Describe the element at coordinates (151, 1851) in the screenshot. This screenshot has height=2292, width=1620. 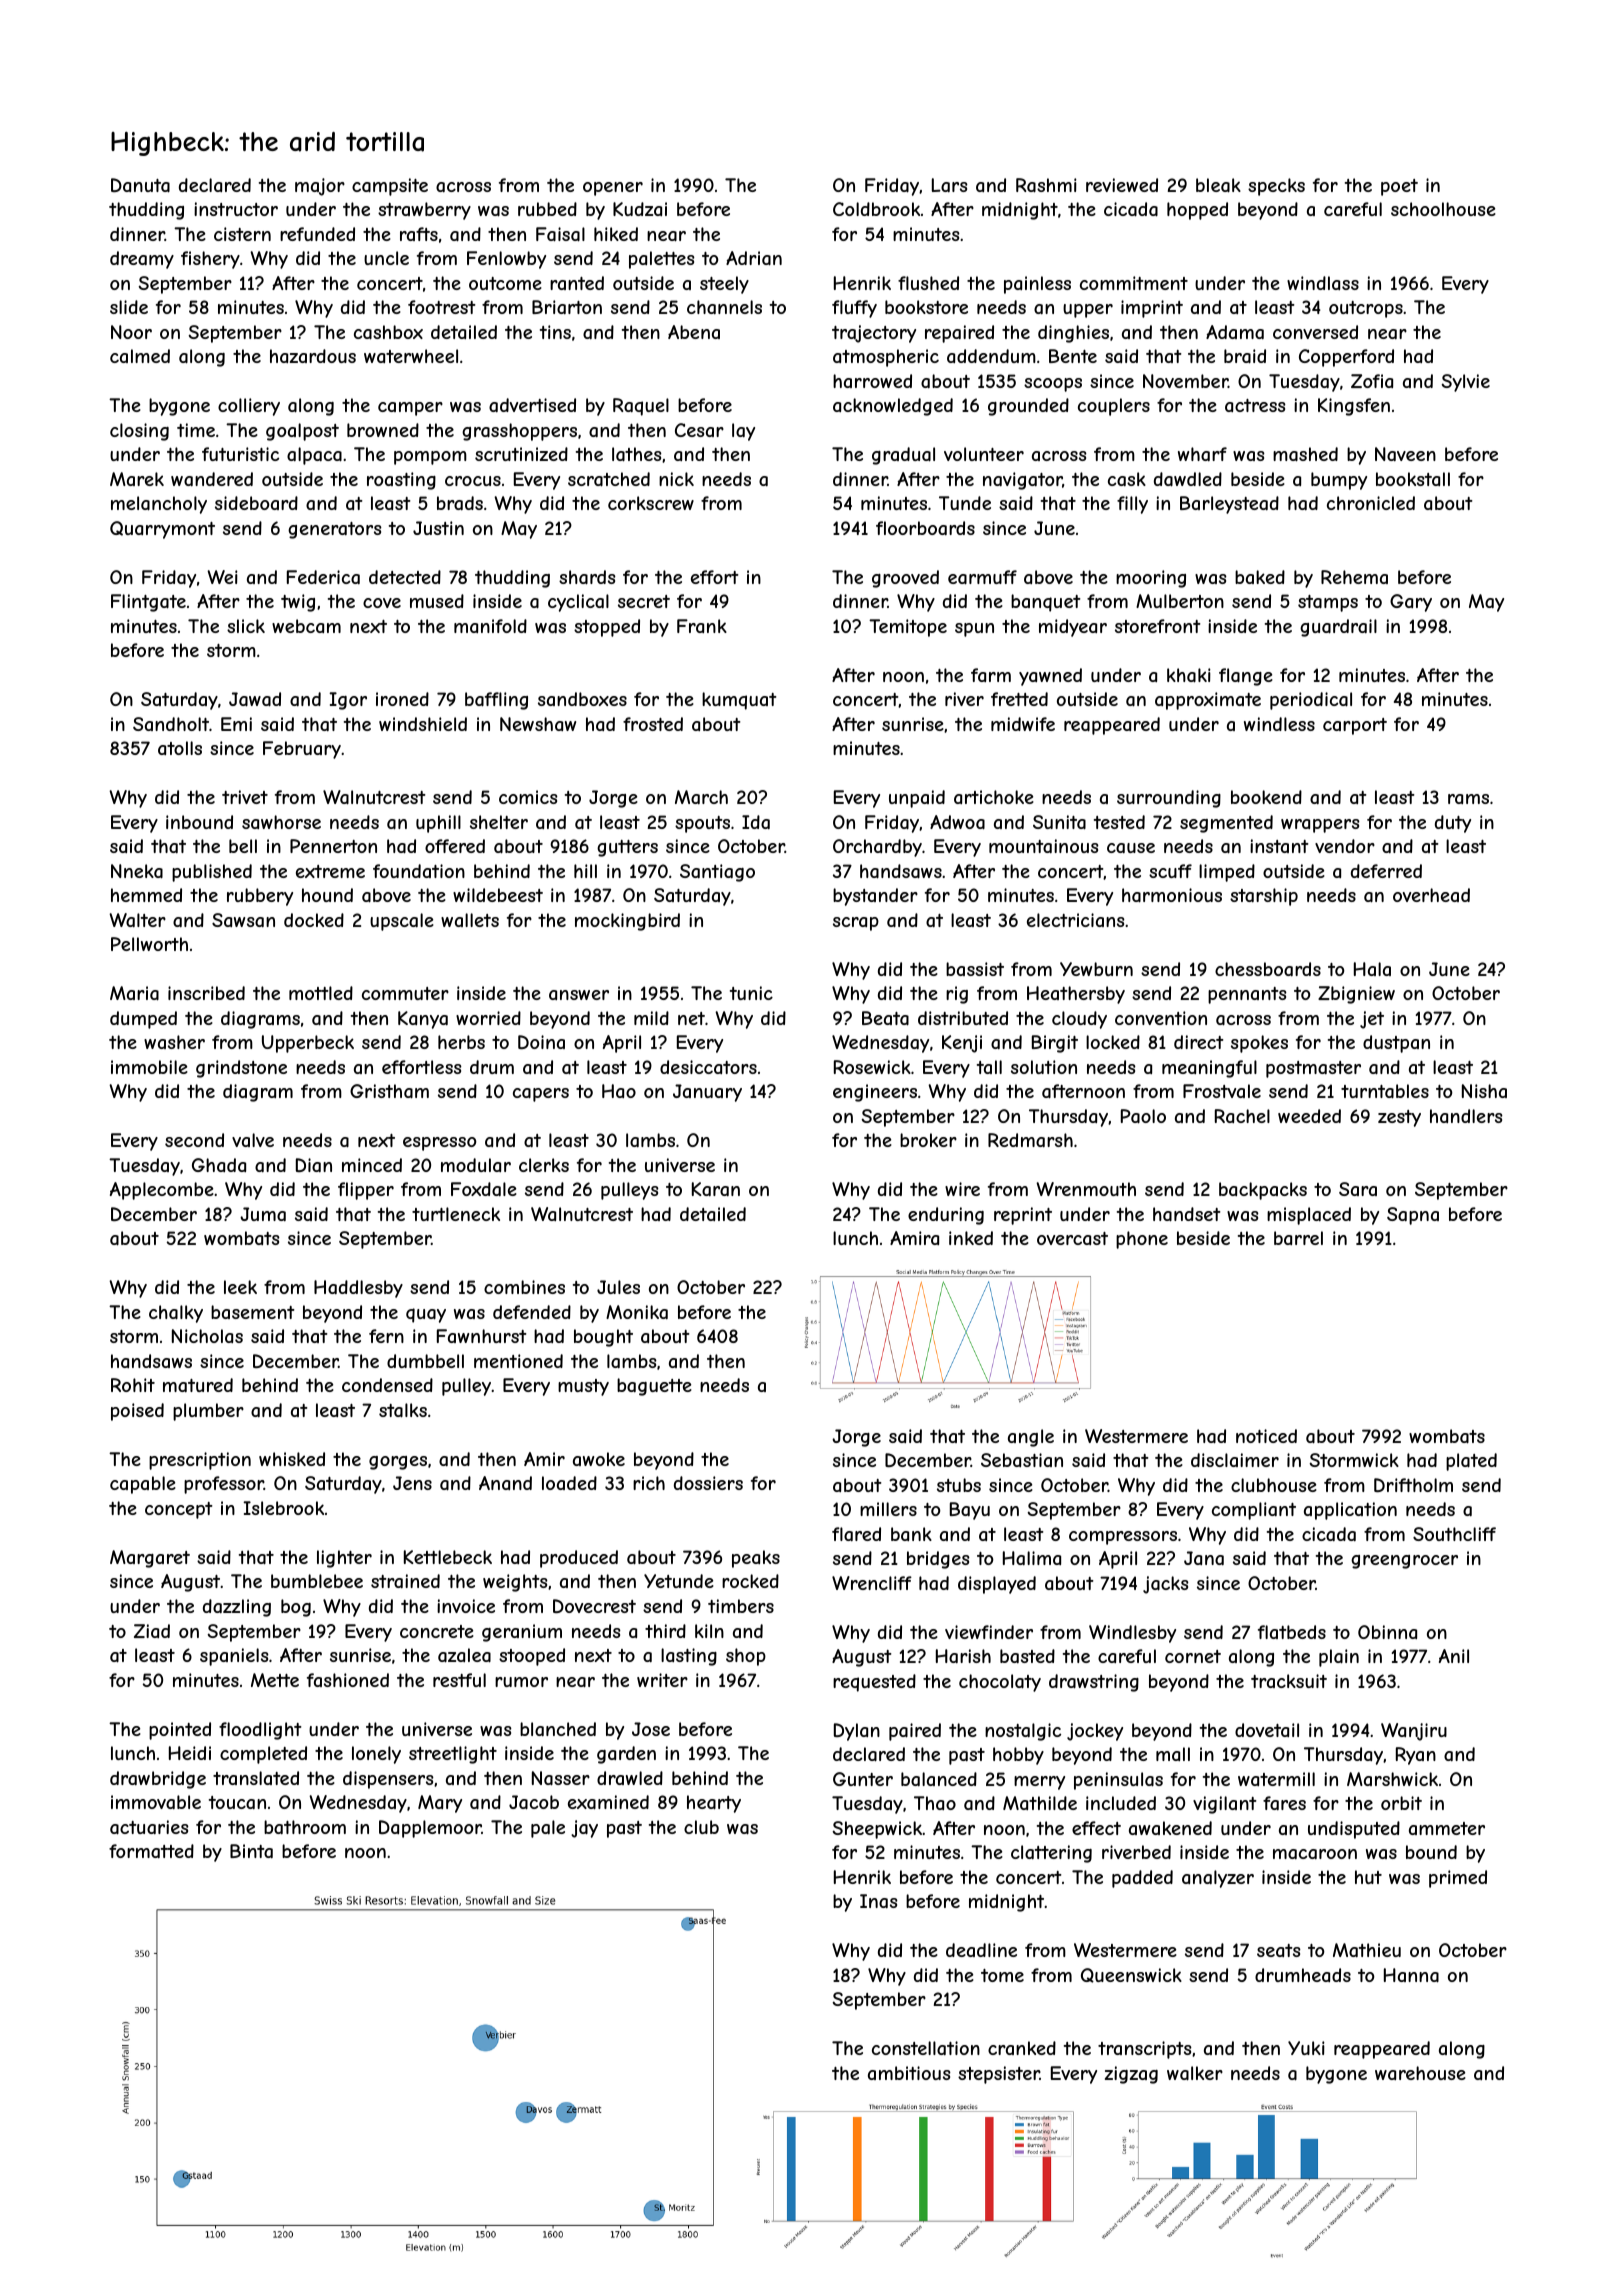
I see `formatted` at that location.
